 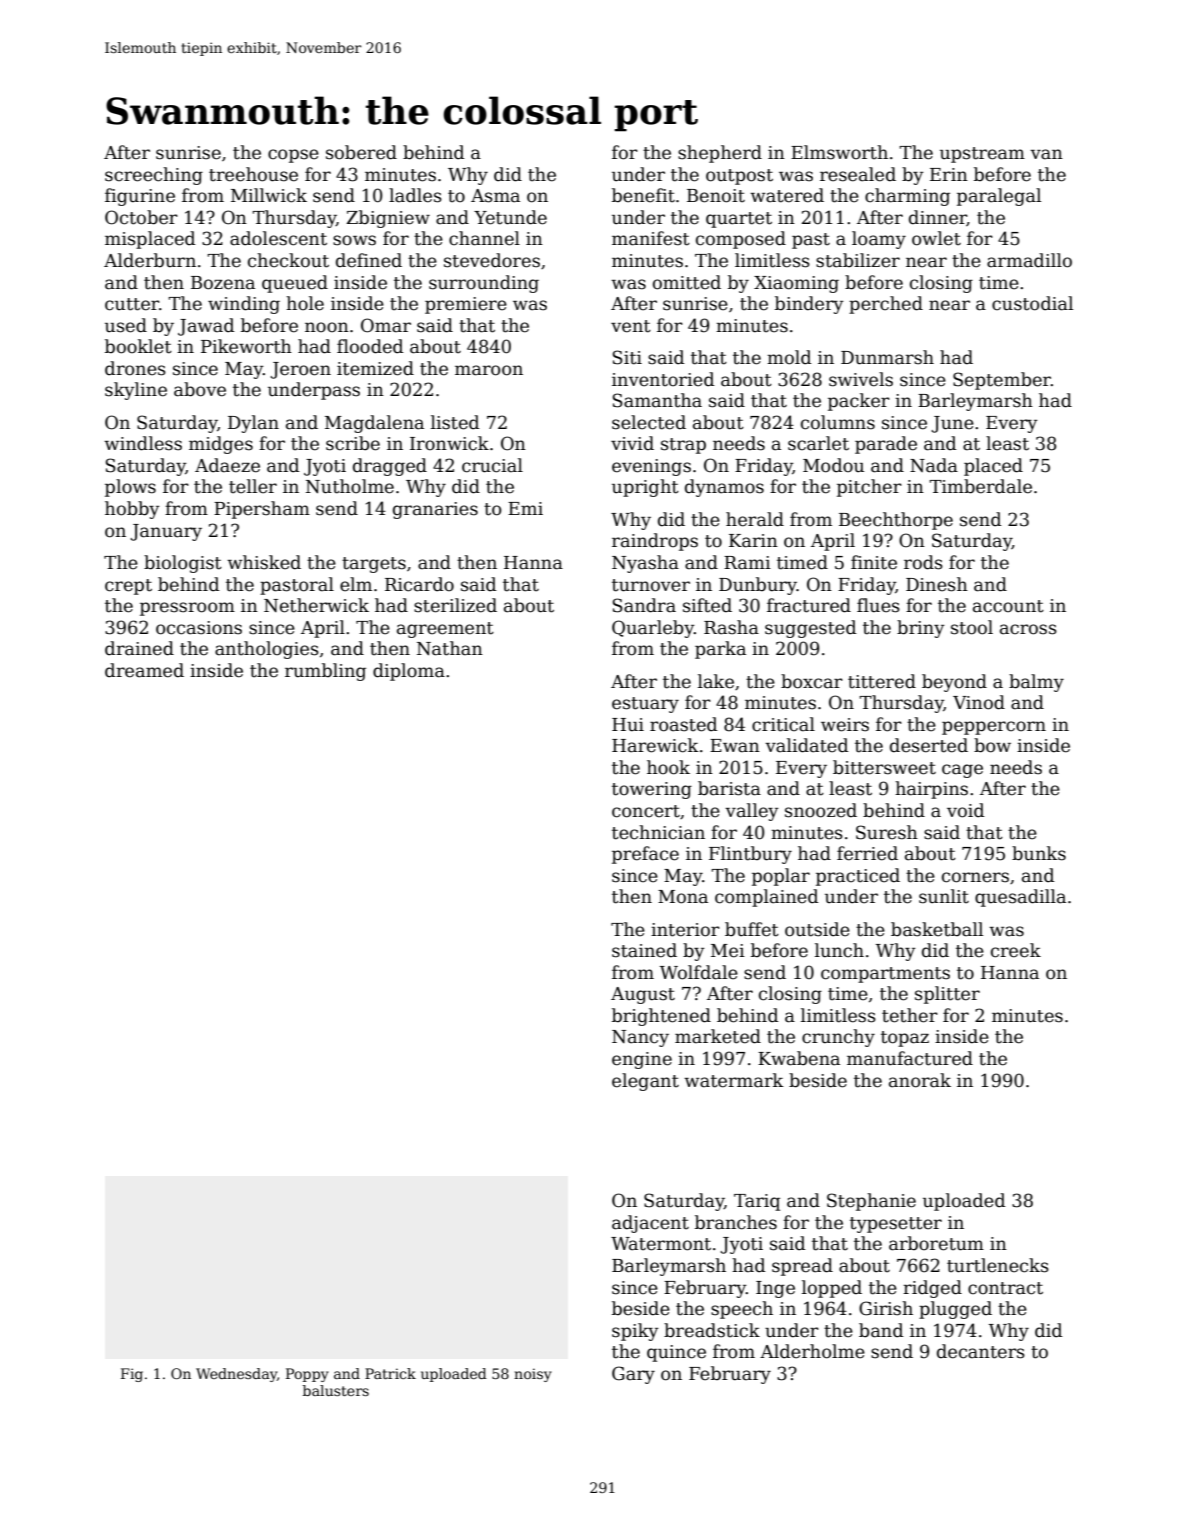 What do you see at coordinates (144, 670) in the page?
I see `dreamed` at bounding box center [144, 670].
